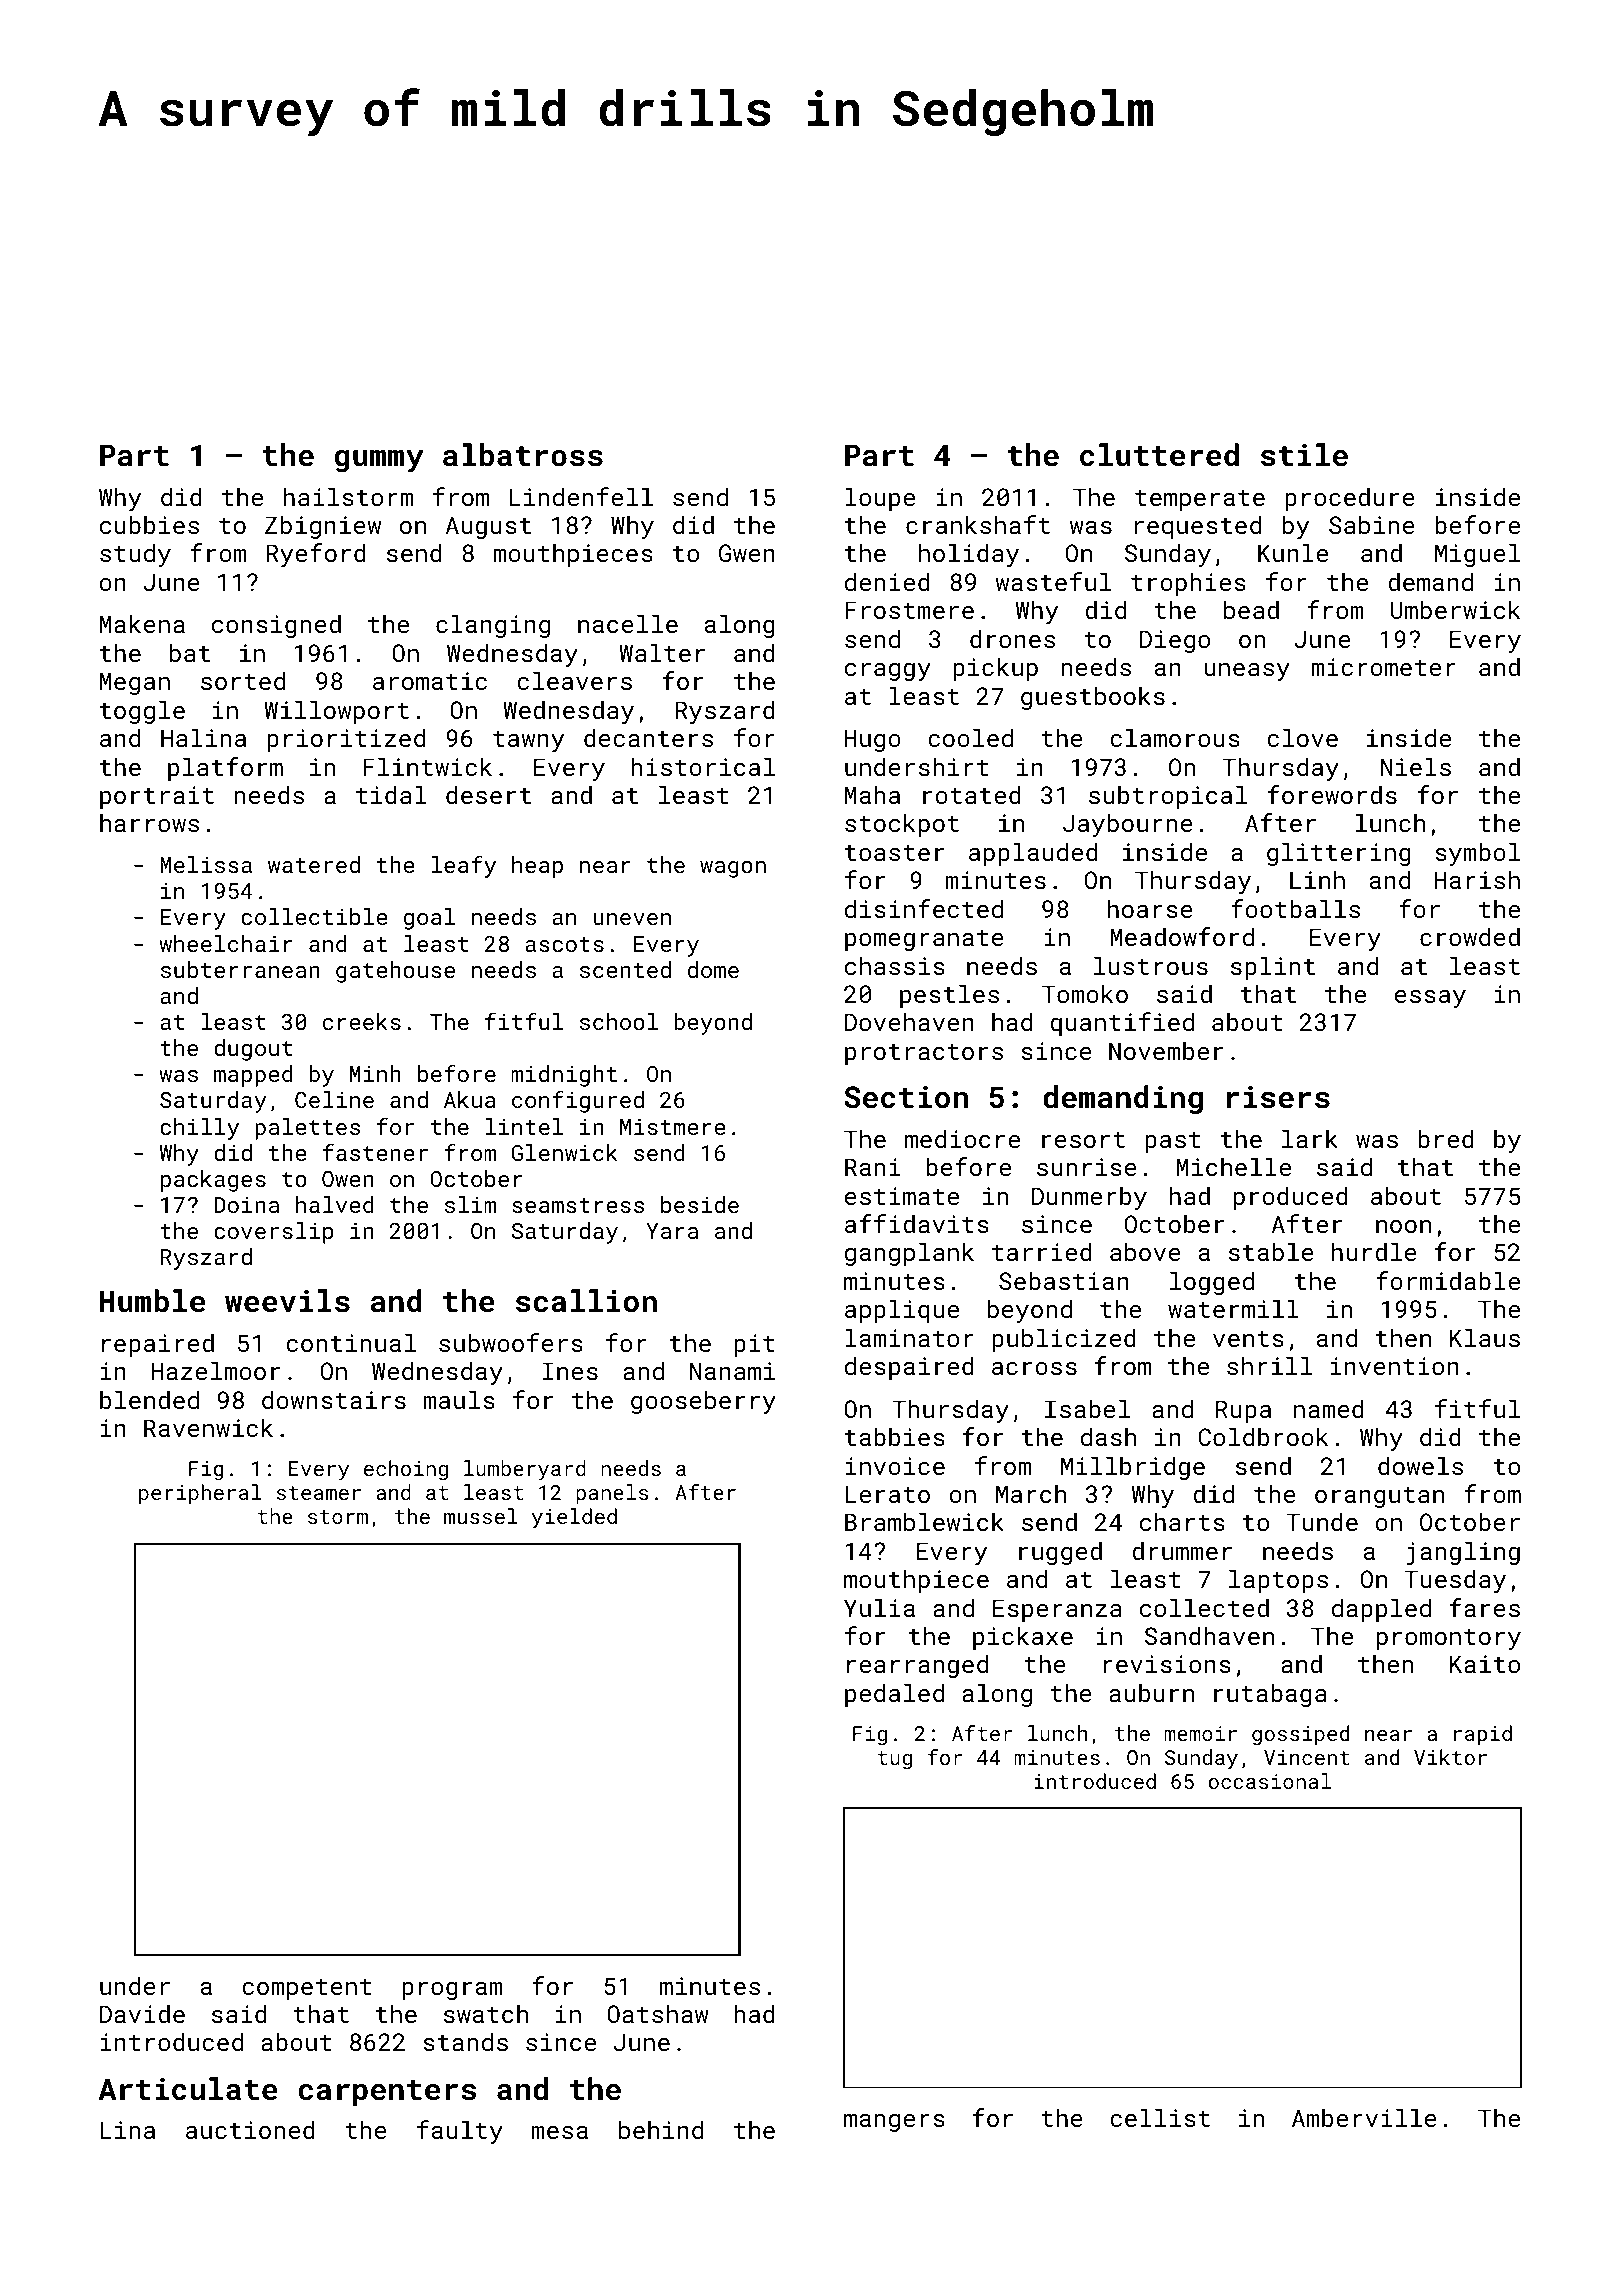 This screenshot has width=1620, height=2292. I want to click on competent, so click(306, 1989).
